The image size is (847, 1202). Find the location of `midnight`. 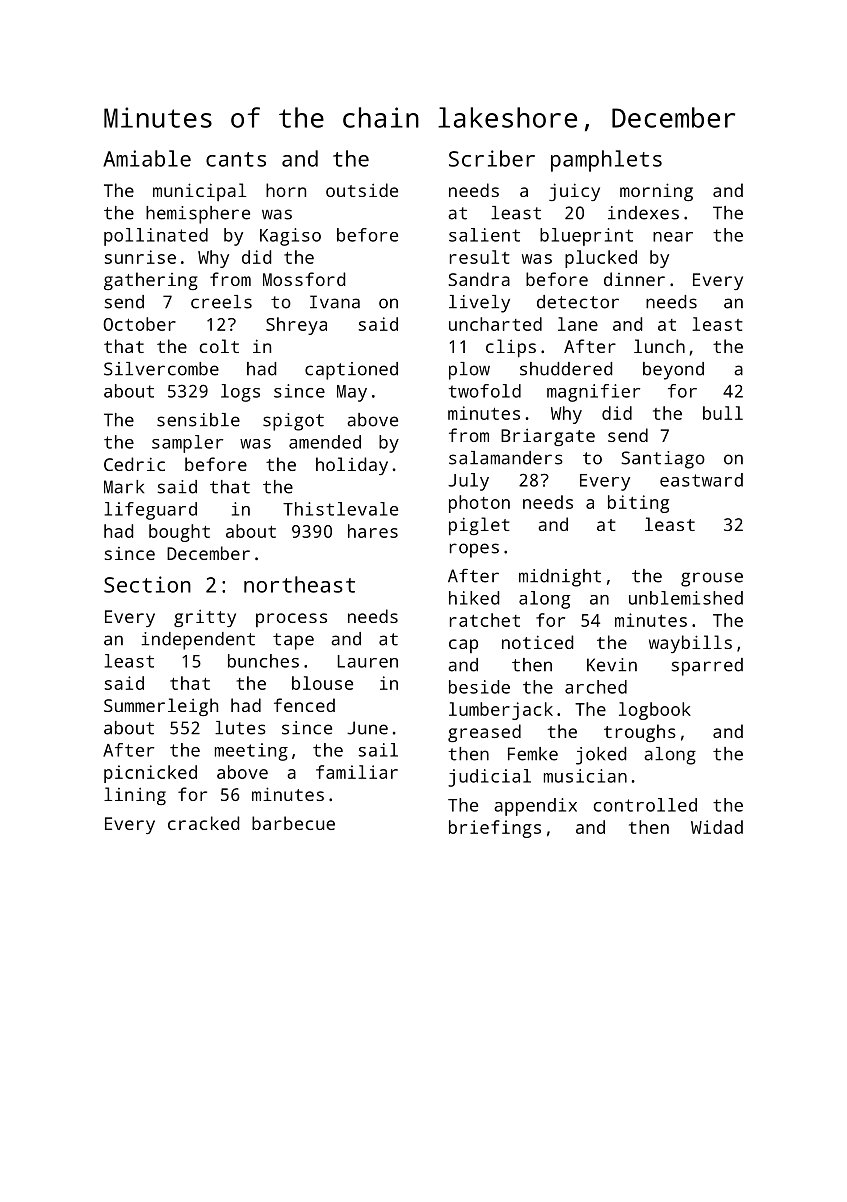

midnight is located at coordinates (560, 578).
